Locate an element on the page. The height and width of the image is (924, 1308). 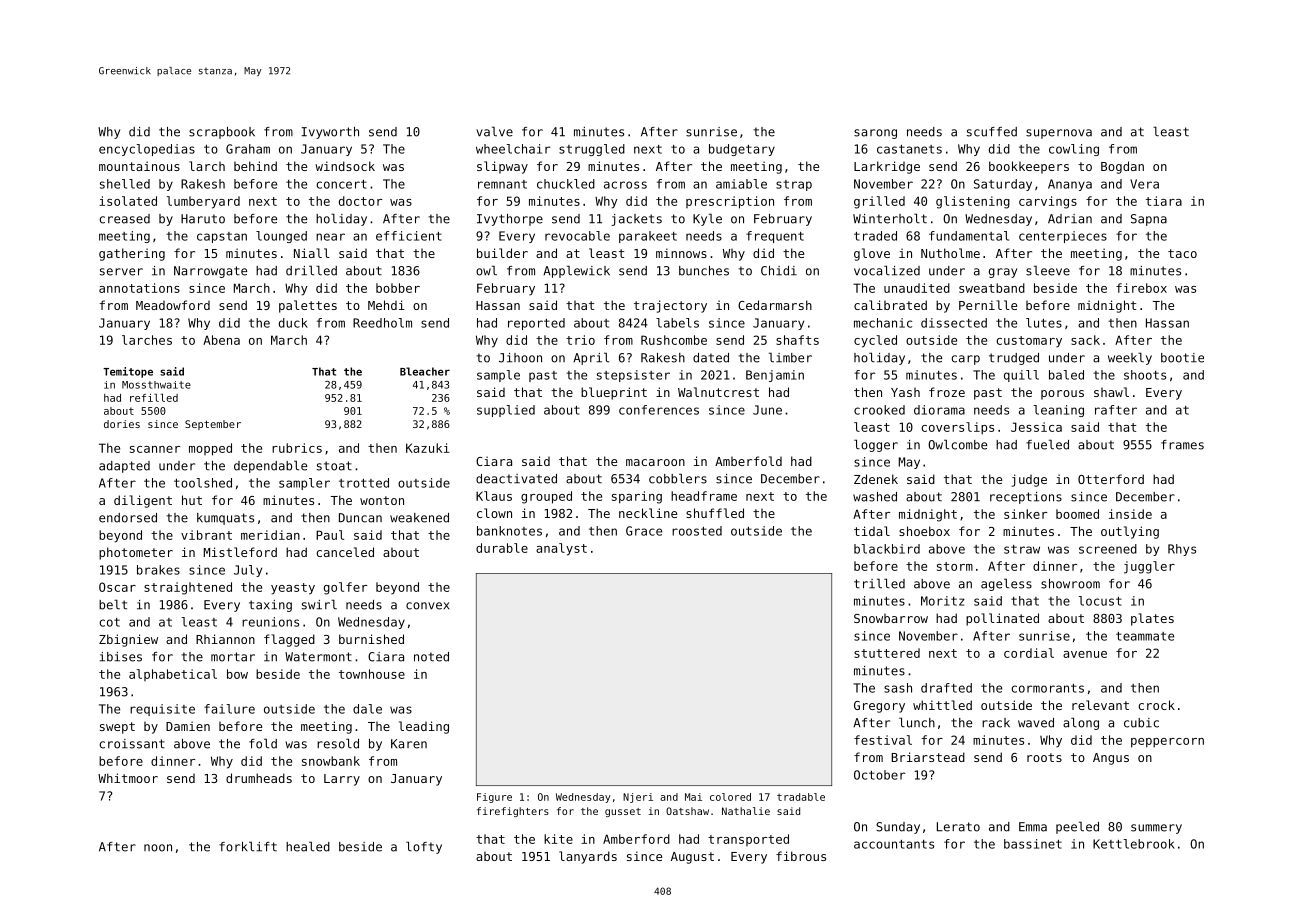
screened is located at coordinates (1108, 549).
